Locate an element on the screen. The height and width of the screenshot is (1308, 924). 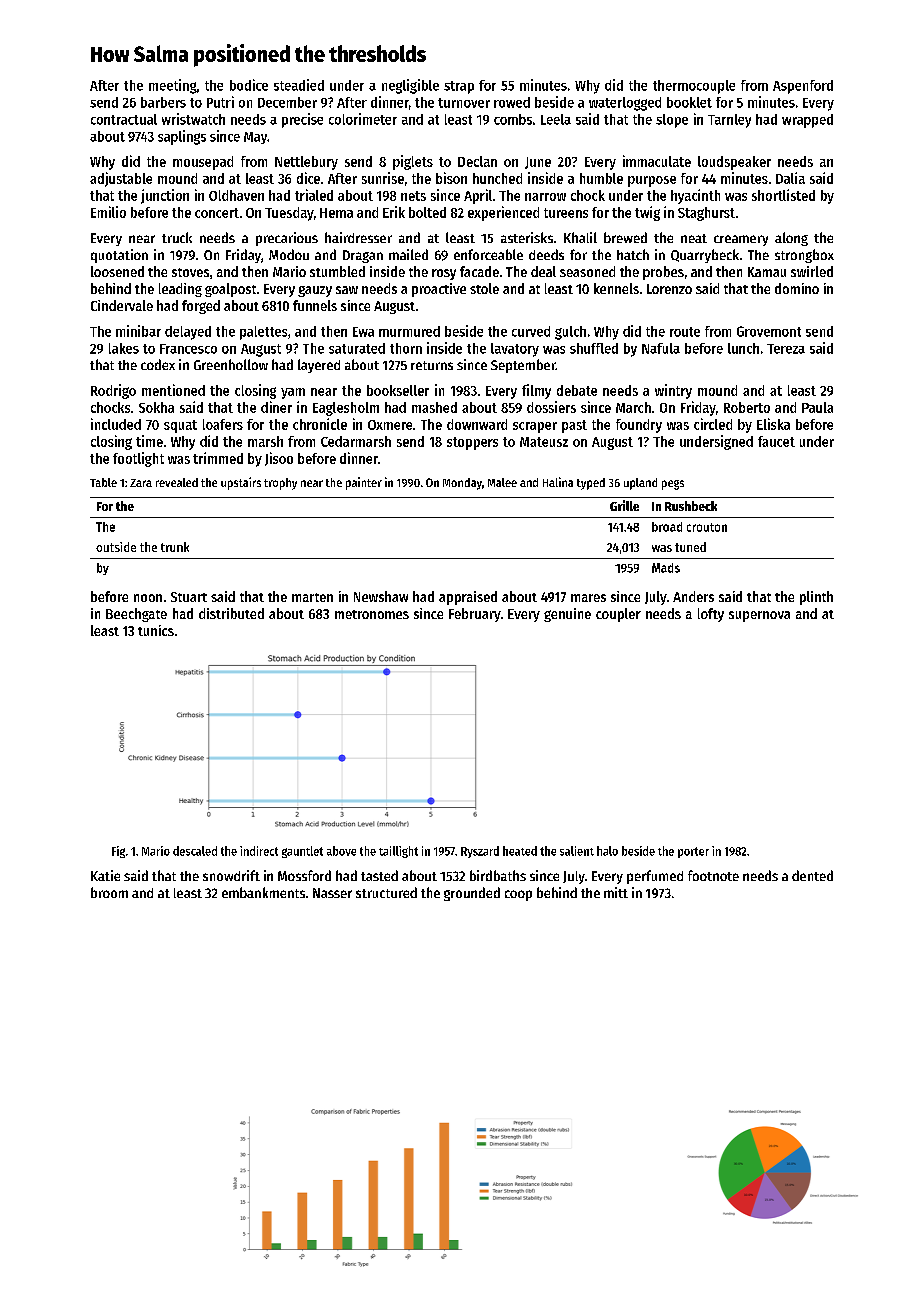
lakes is located at coordinates (124, 348).
